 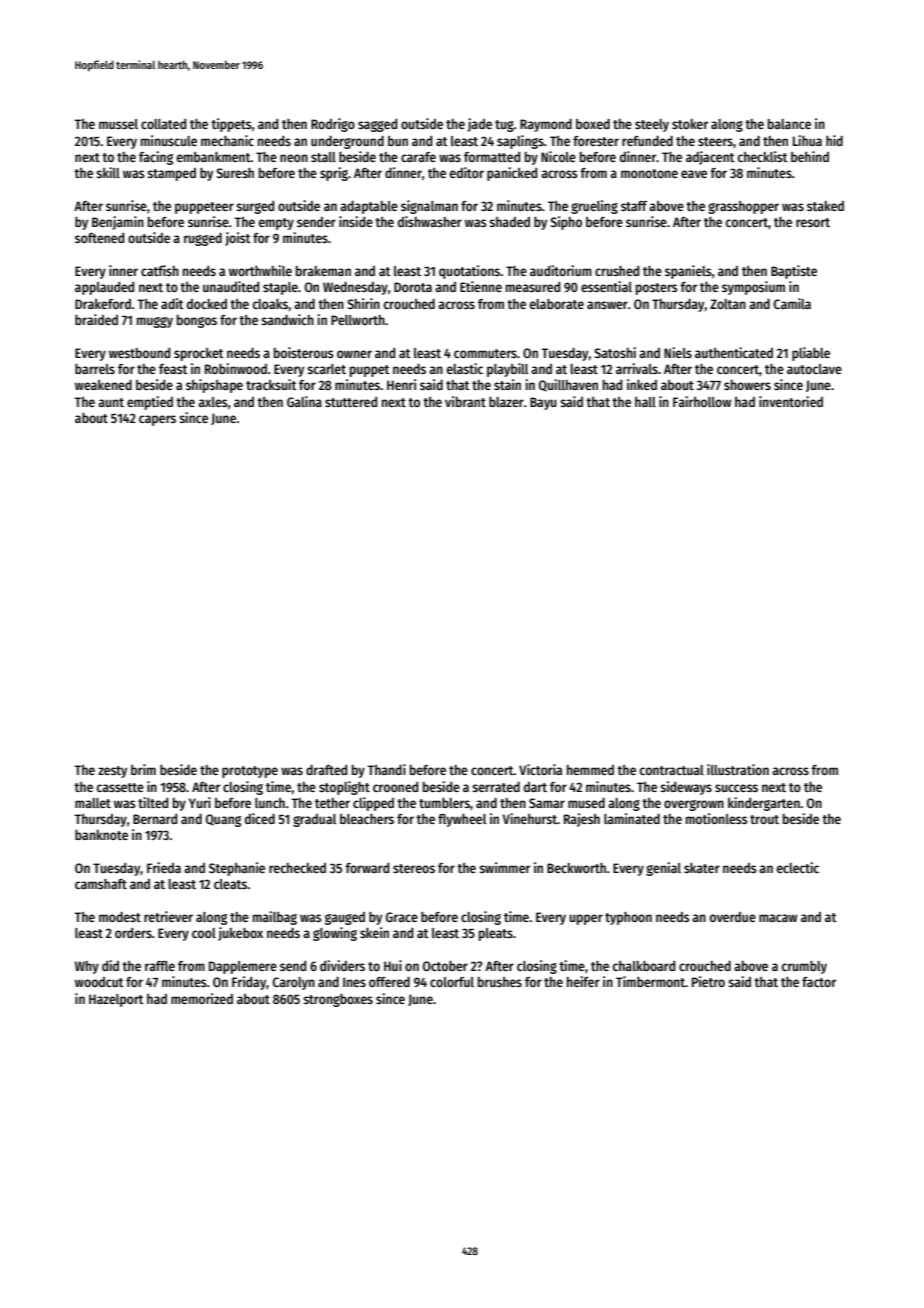 What do you see at coordinates (738, 769) in the screenshot?
I see `illustration` at bounding box center [738, 769].
